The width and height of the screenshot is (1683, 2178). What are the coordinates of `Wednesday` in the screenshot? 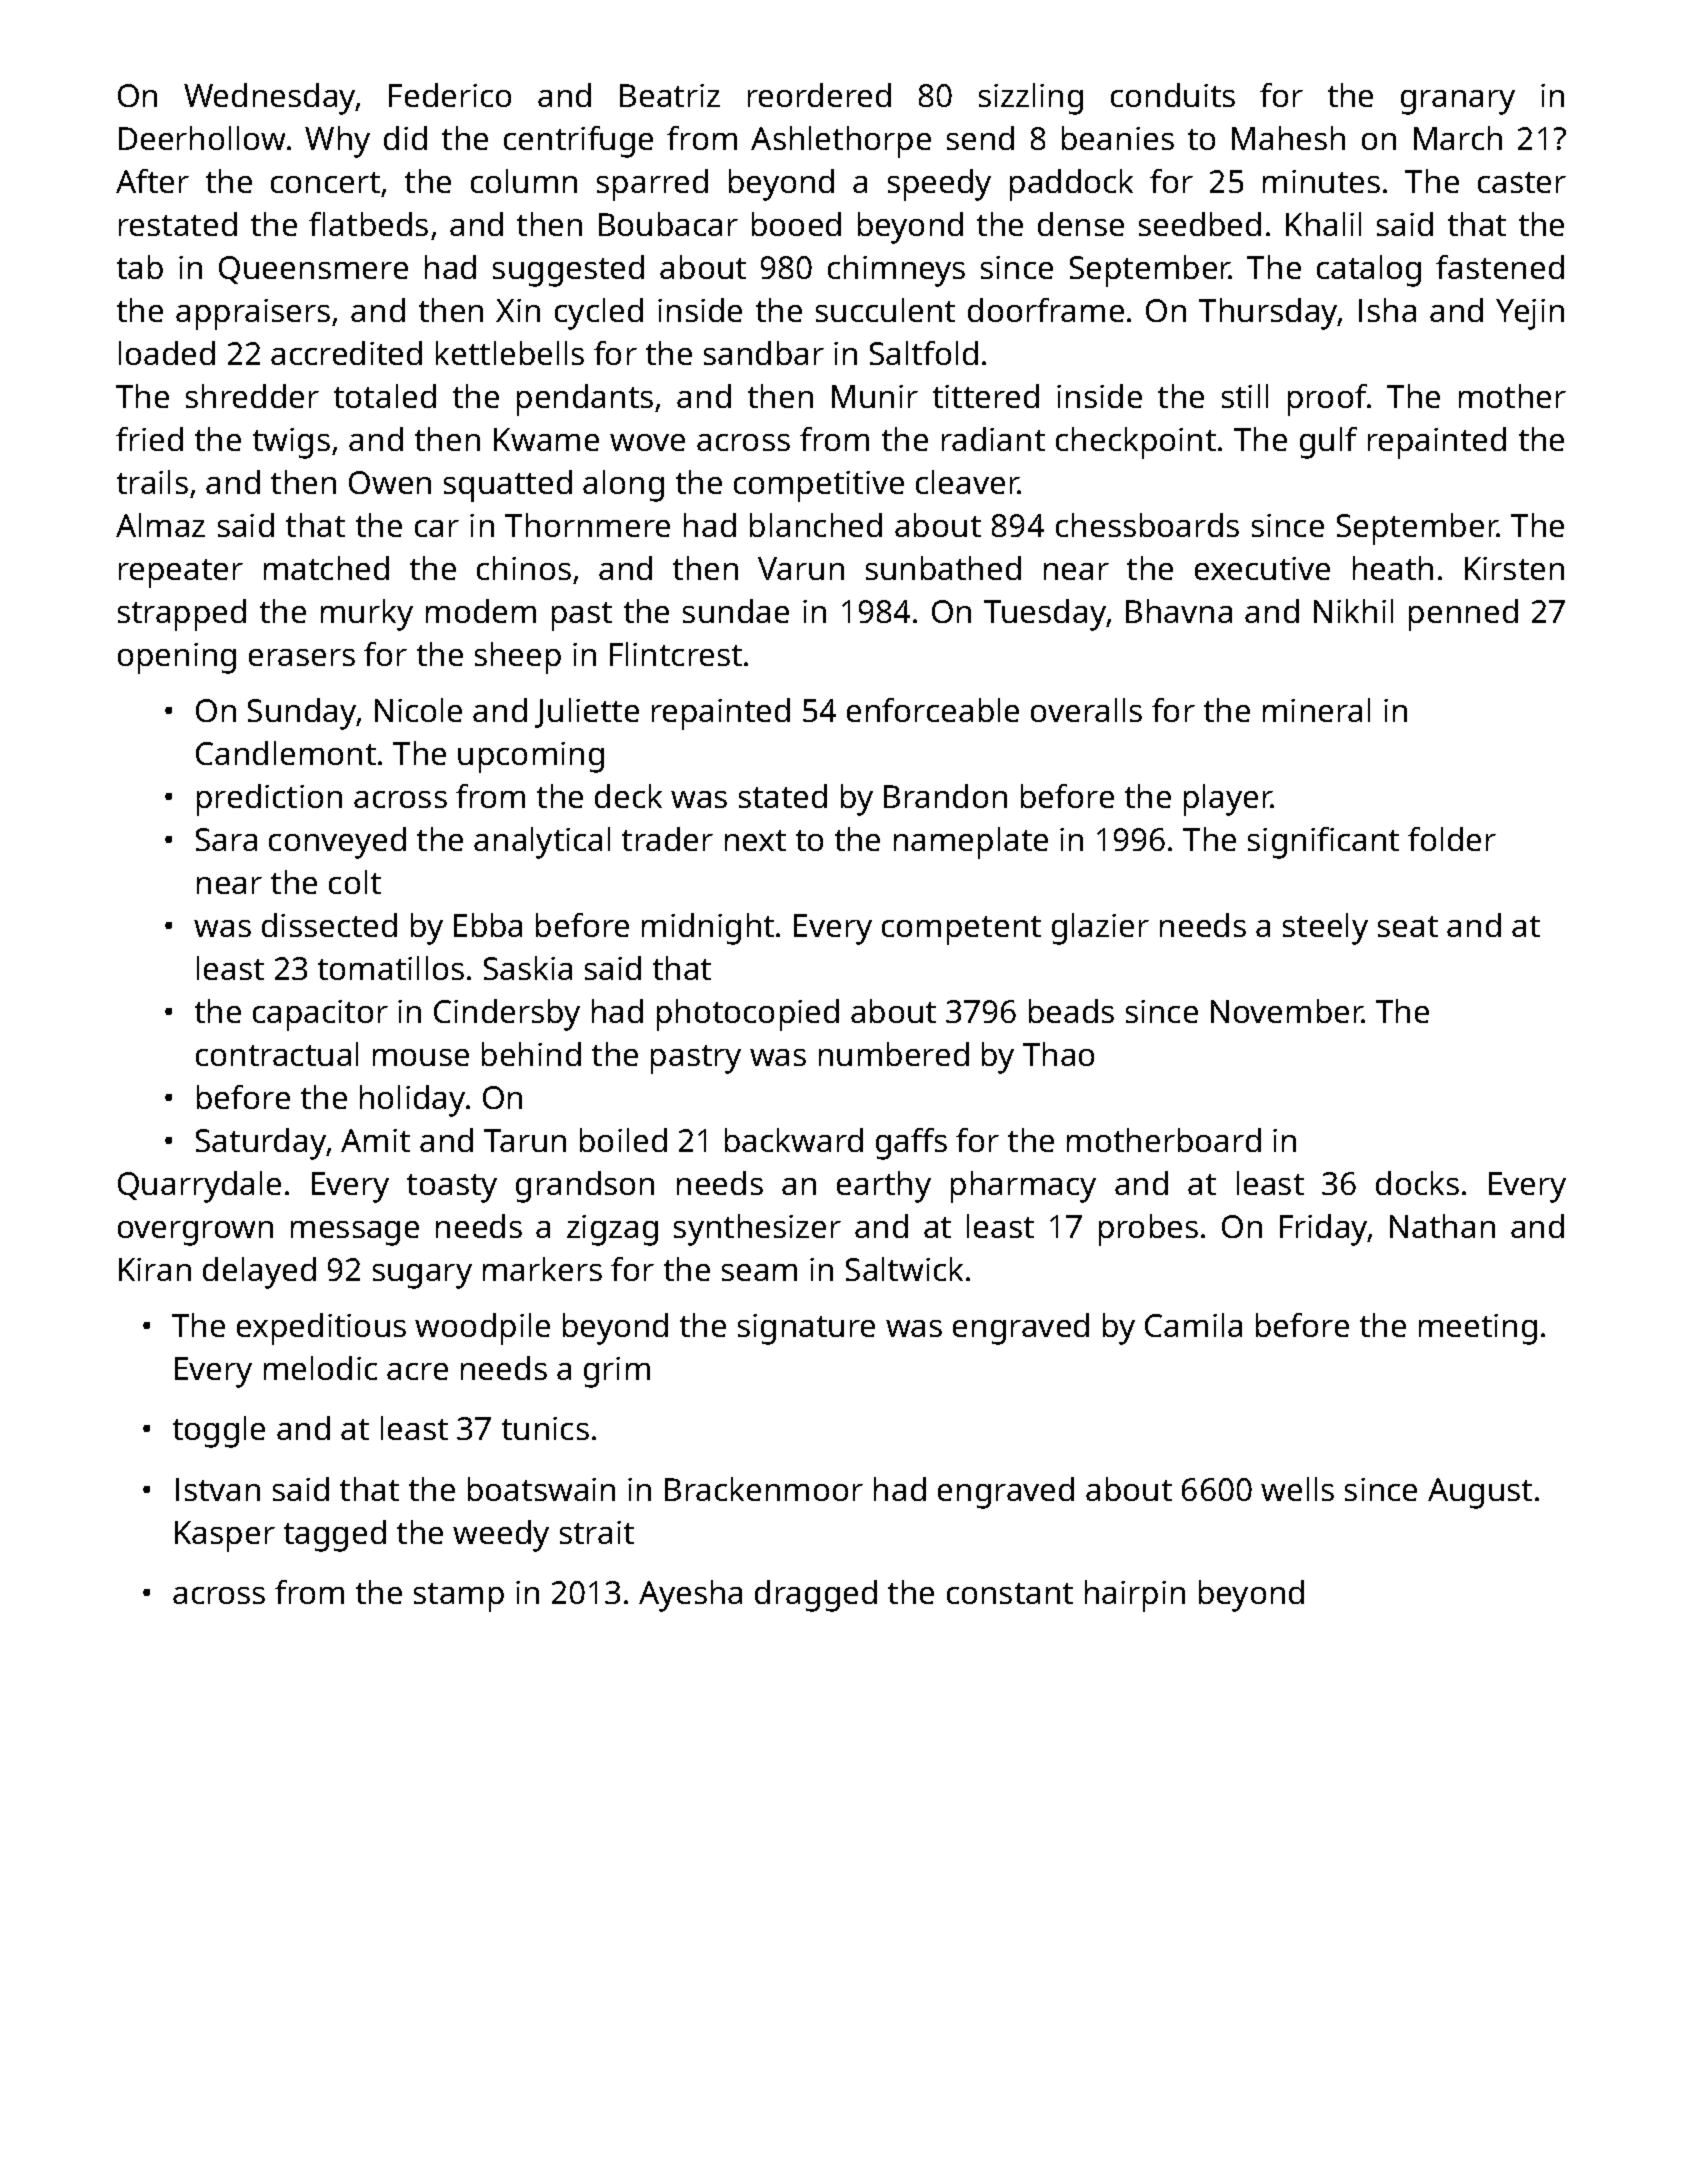 It's located at (270, 99).
